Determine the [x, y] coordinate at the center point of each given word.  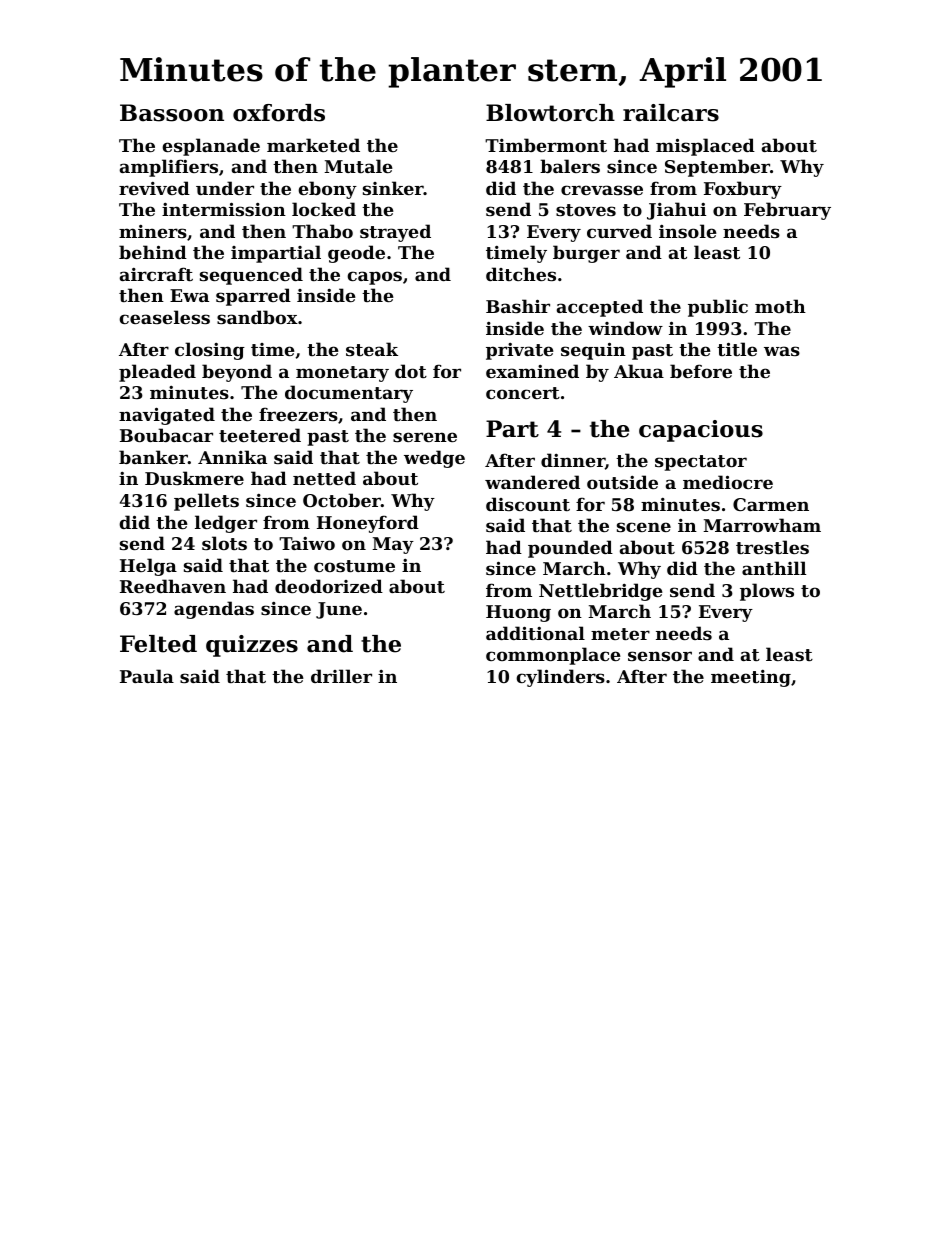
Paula [147, 676]
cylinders [560, 678]
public [718, 308]
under [225, 188]
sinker [393, 188]
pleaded [157, 373]
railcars [671, 113]
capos [374, 278]
